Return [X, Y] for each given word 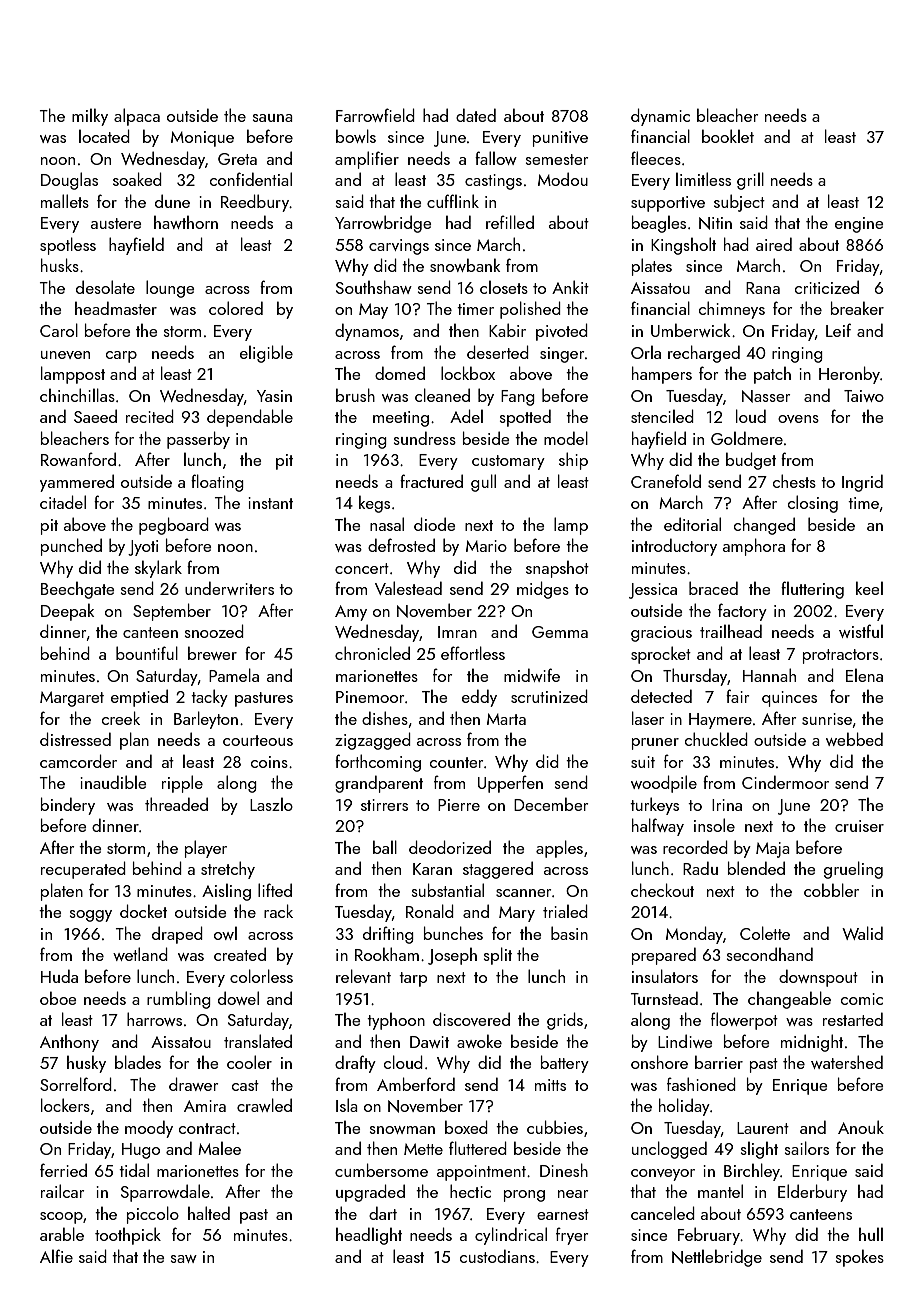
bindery [68, 806]
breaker [857, 308]
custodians [497, 1256]
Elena [864, 675]
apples [559, 849]
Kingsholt [683, 246]
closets [504, 287]
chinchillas [77, 395]
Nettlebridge [717, 1258]
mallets [65, 201]
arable [62, 1234]
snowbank [465, 265]
